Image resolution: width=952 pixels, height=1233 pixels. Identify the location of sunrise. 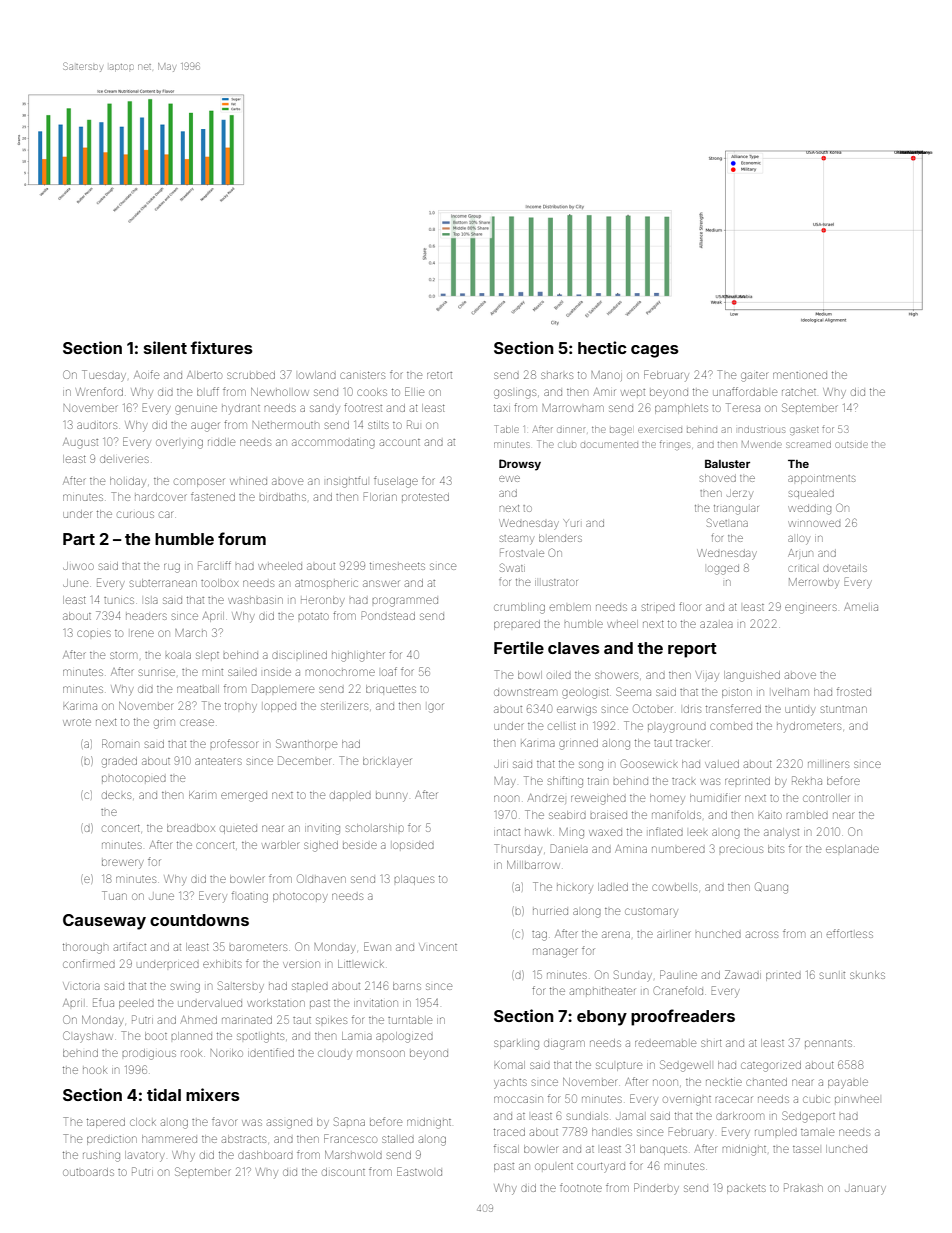
(157, 672).
